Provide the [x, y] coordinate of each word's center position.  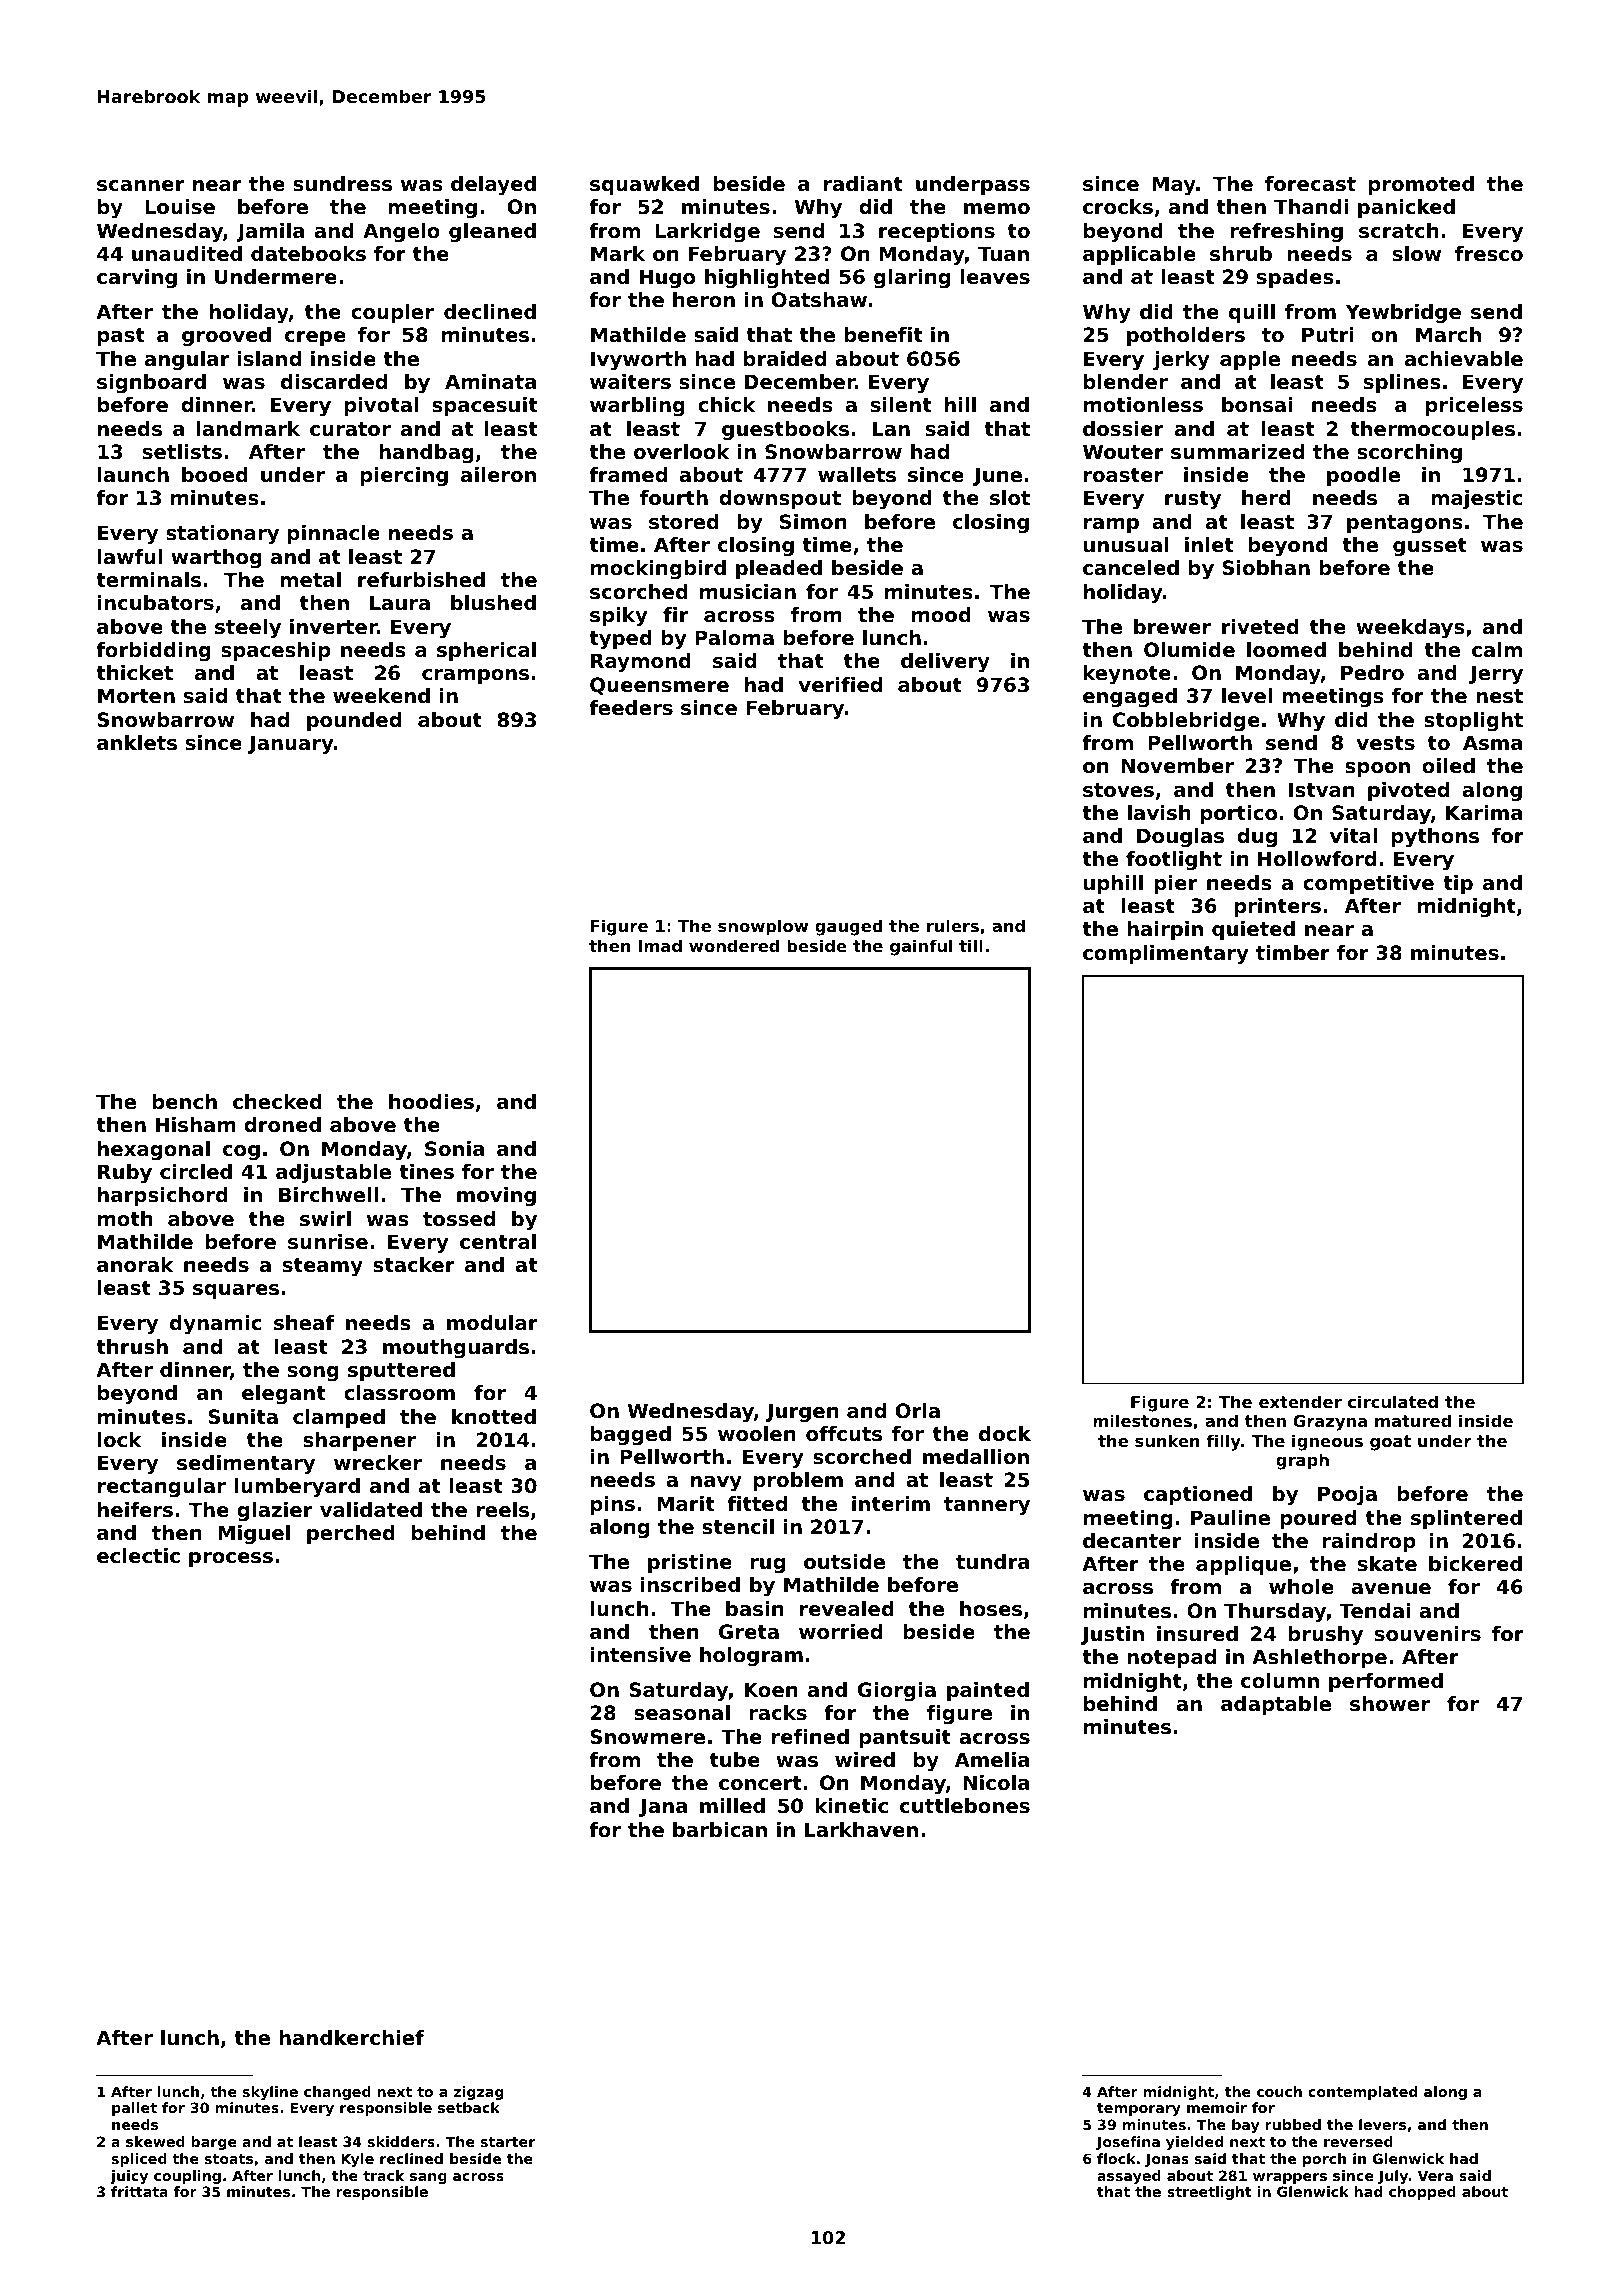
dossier [1123, 429]
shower [1390, 1704]
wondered [734, 945]
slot [1010, 498]
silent [901, 405]
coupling [187, 2177]
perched [351, 1534]
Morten [136, 696]
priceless [1474, 406]
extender [1300, 1401]
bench [184, 1102]
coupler [392, 313]
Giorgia [897, 1691]
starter [508, 2142]
